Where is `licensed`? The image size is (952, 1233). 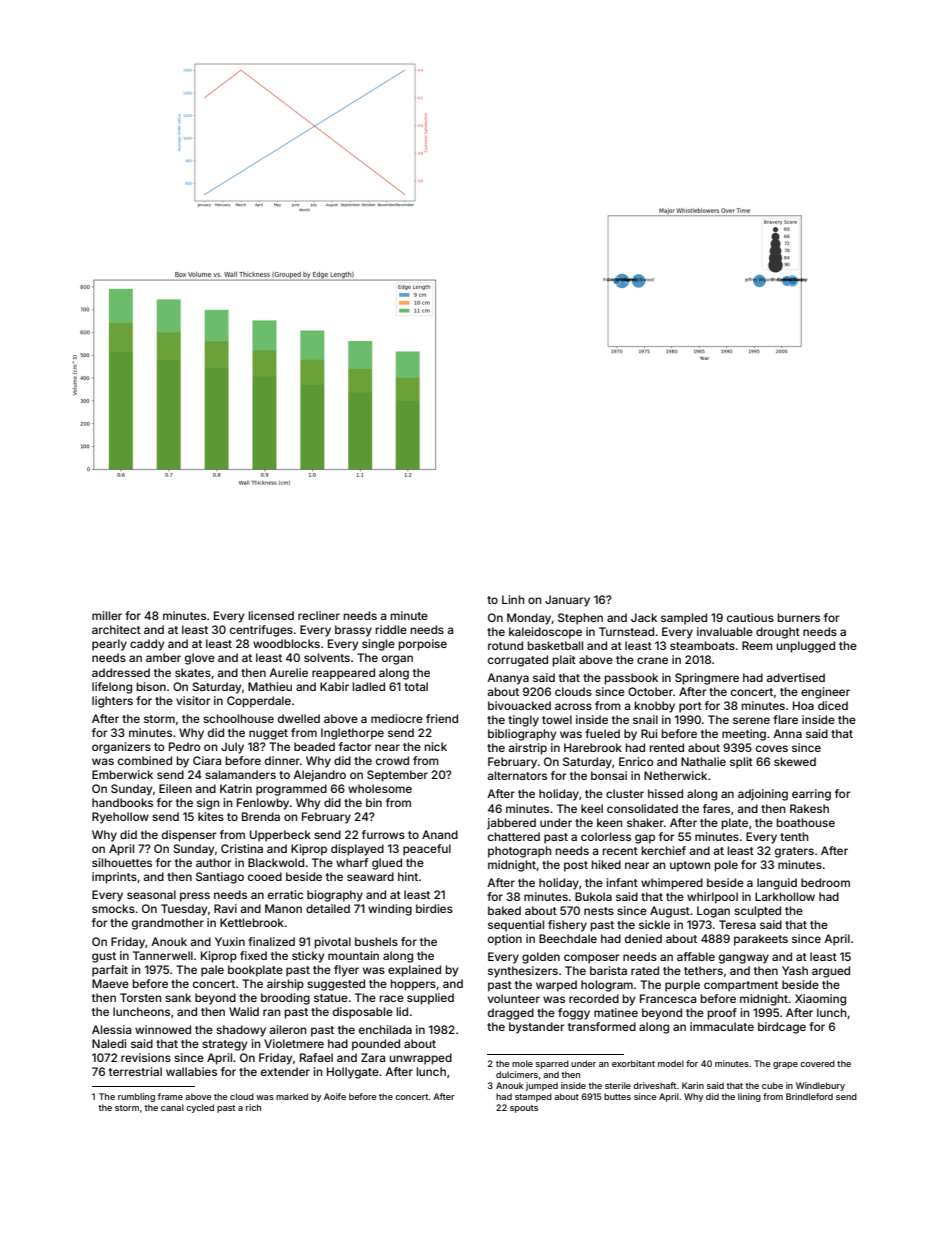 licensed is located at coordinates (271, 615).
